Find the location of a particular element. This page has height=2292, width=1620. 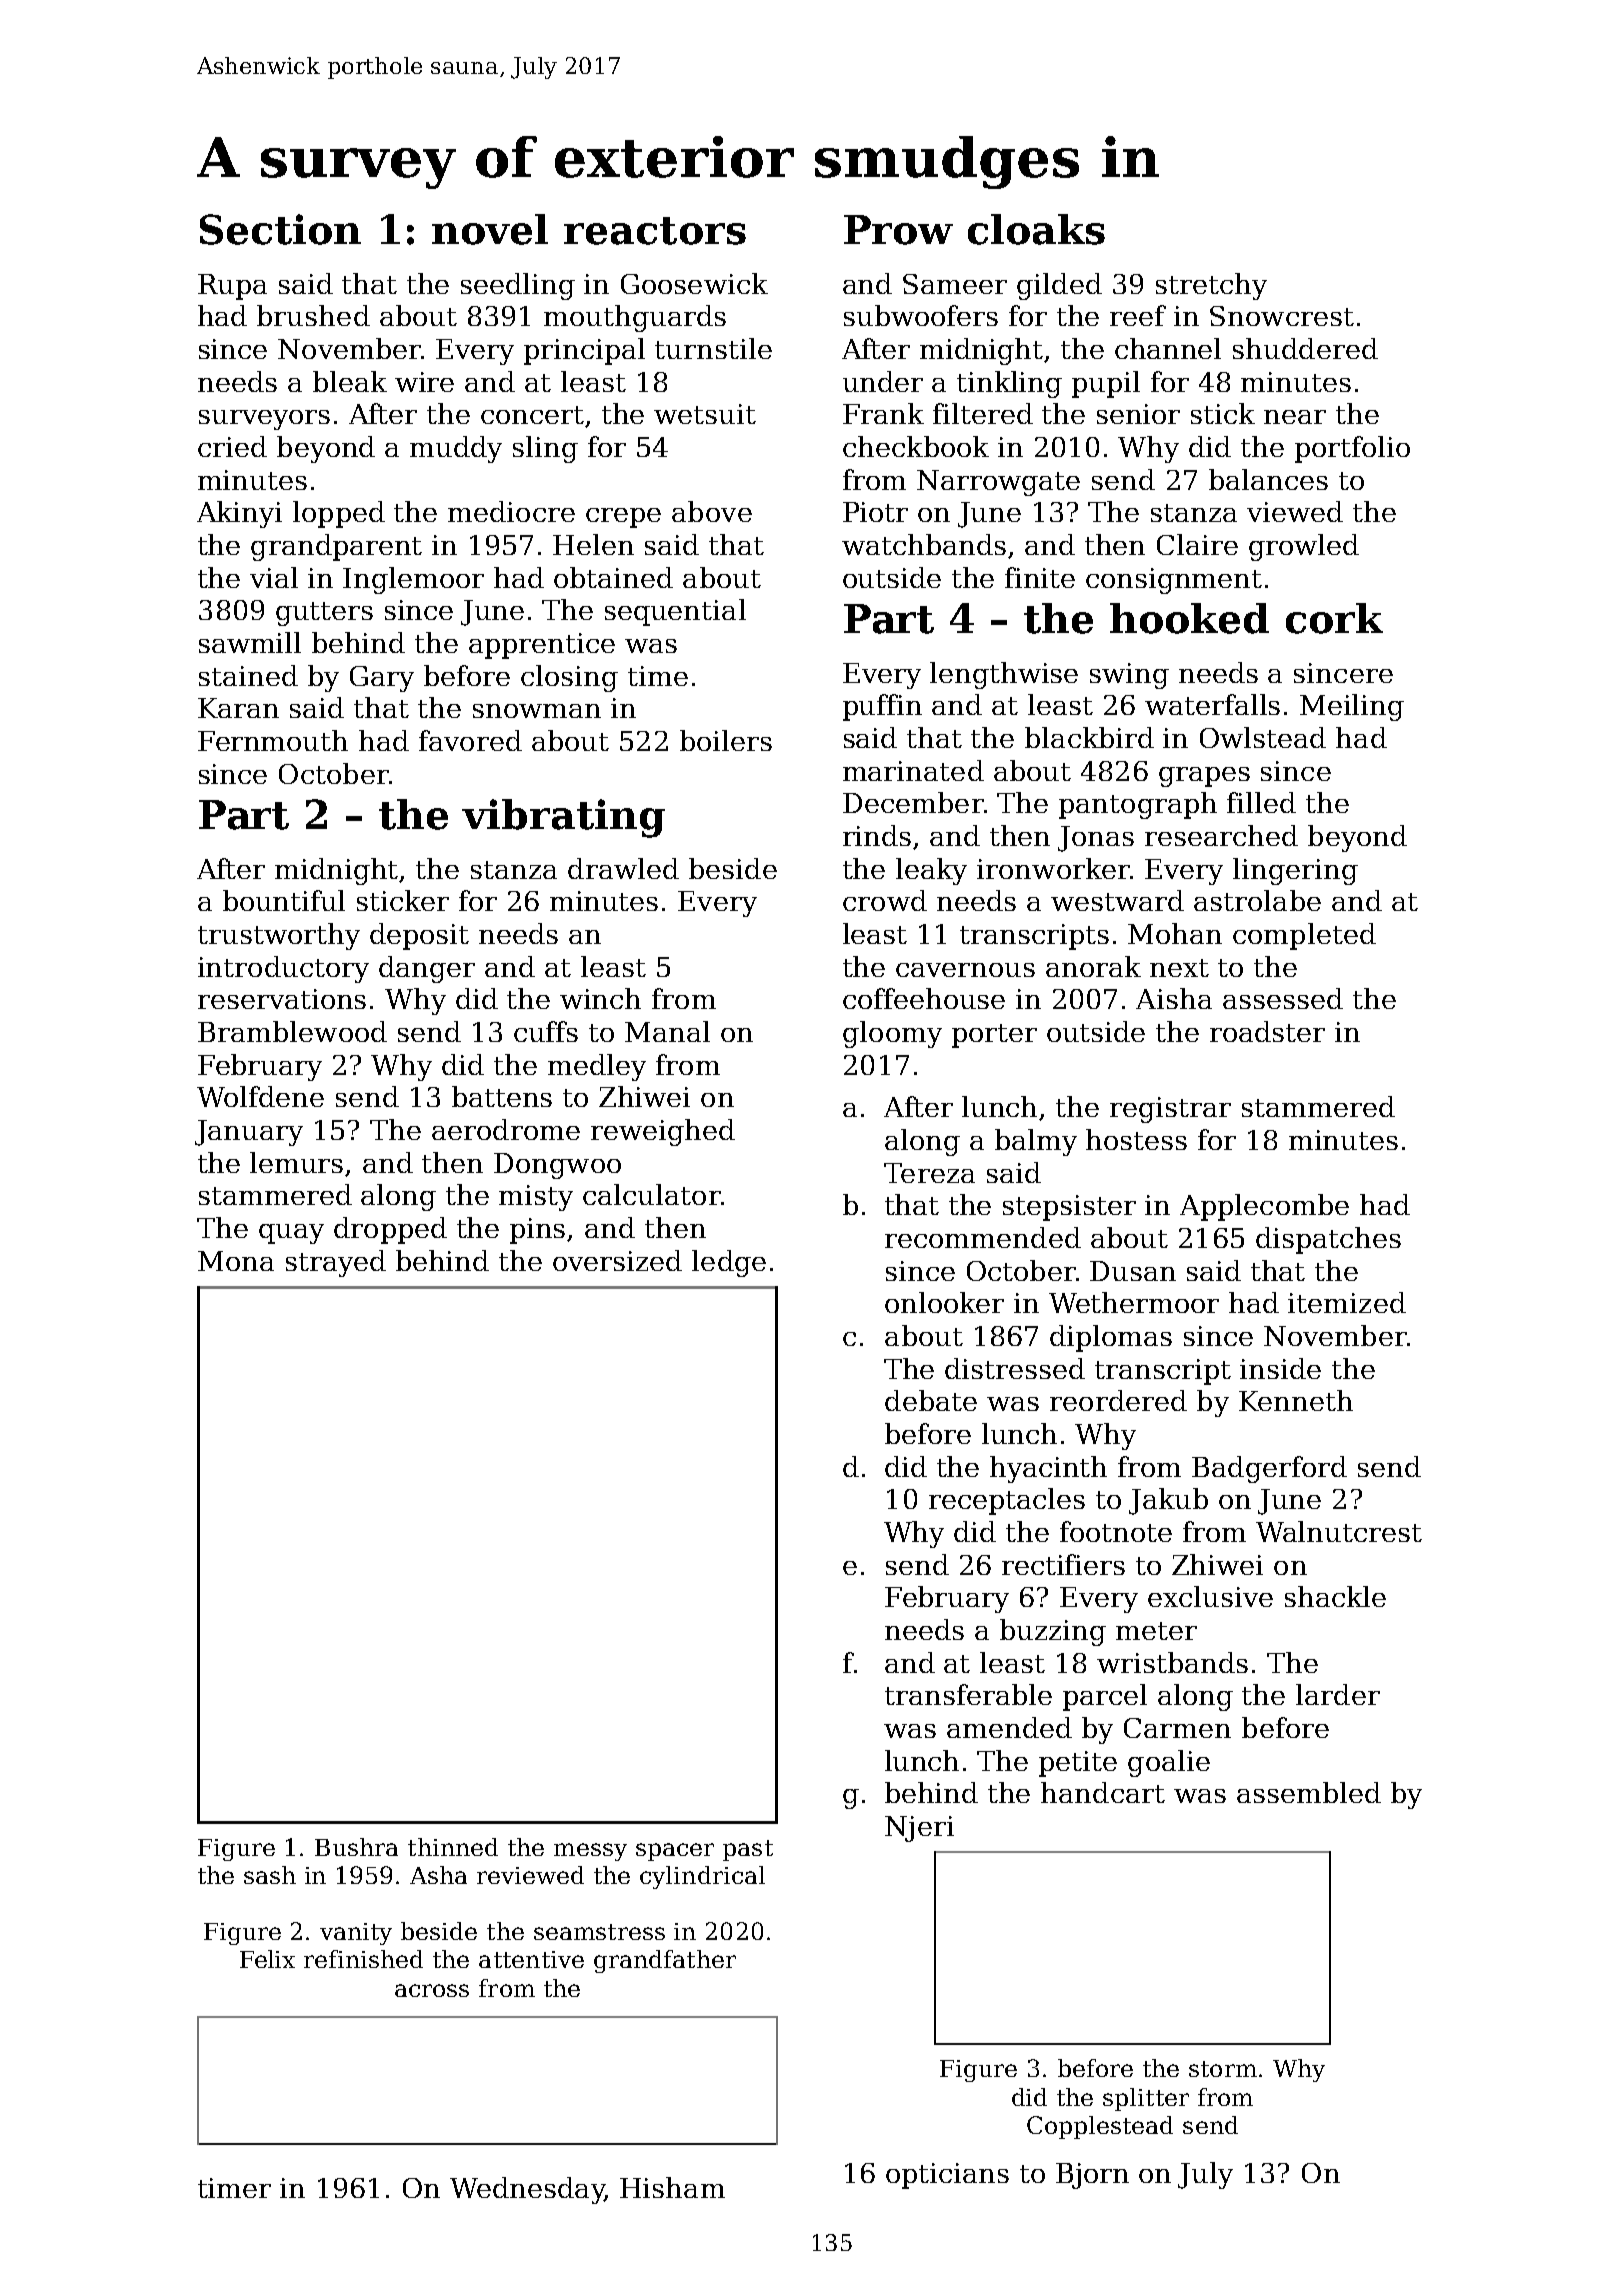

above is located at coordinates (712, 511).
